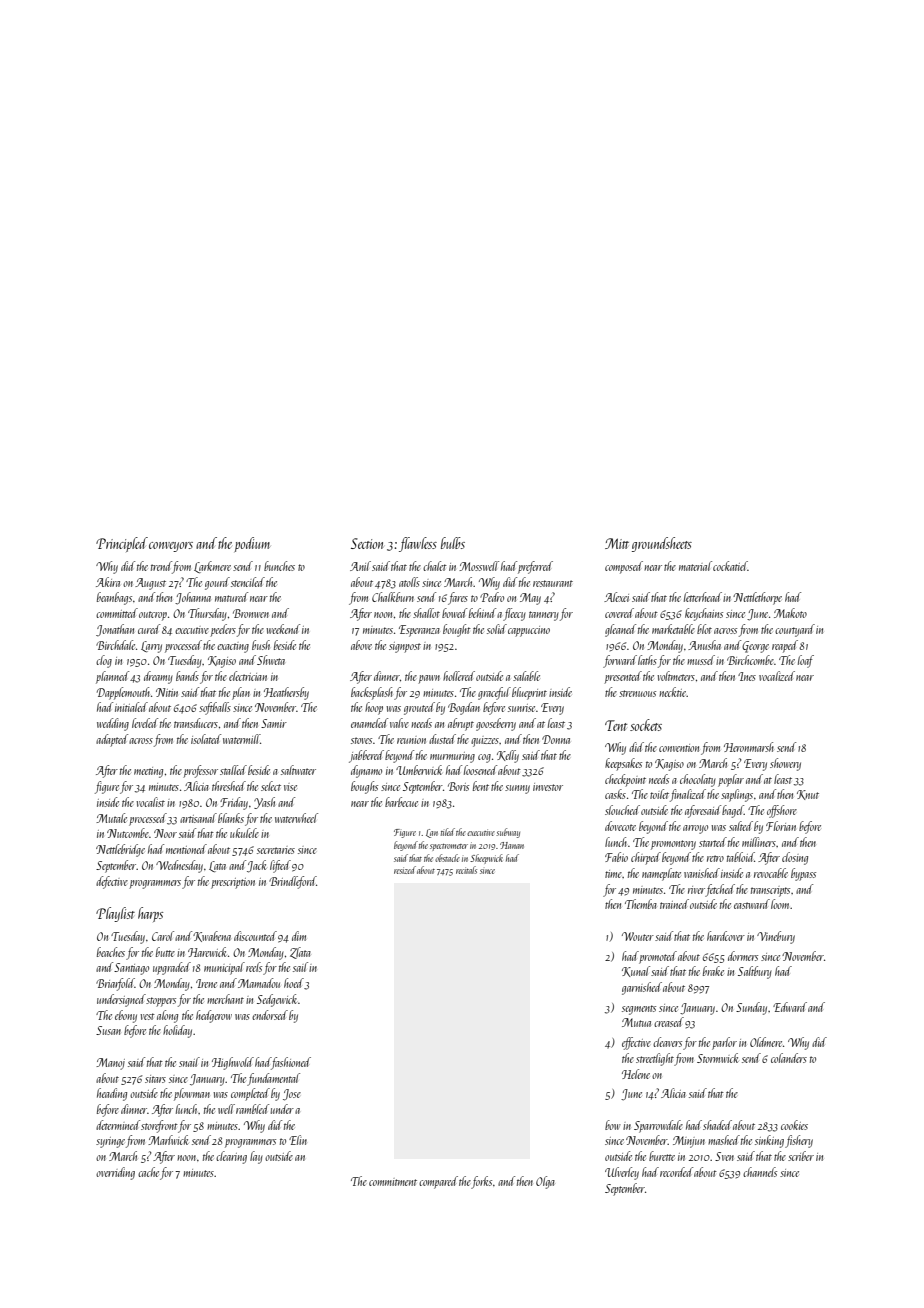 Image resolution: width=924 pixels, height=1308 pixels. Describe the element at coordinates (111, 818) in the screenshot. I see `Mutale` at that location.
